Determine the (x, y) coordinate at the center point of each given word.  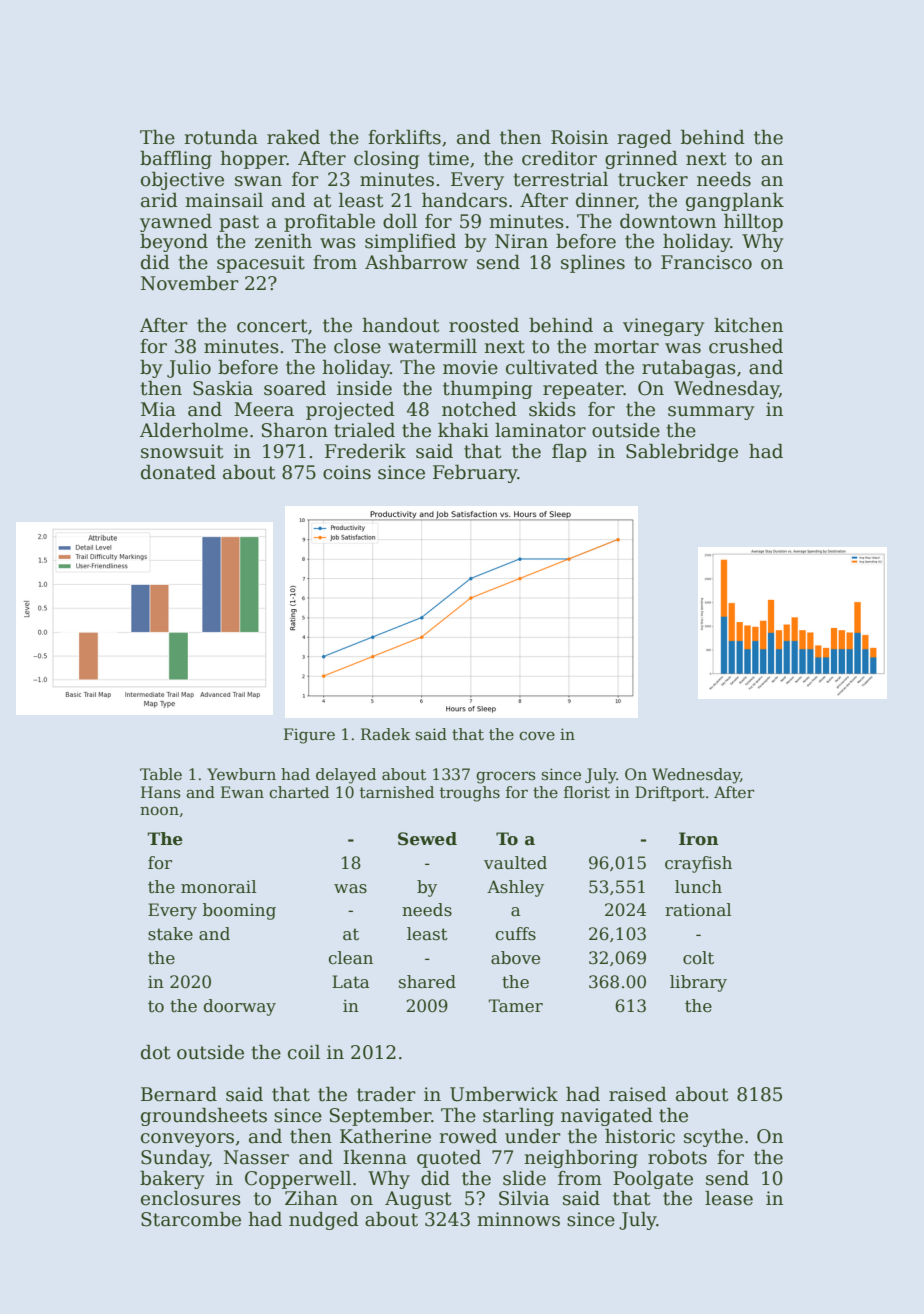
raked (293, 137)
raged (644, 139)
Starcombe (191, 1219)
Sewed (427, 839)
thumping (487, 390)
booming (239, 911)
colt (698, 958)
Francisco (706, 262)
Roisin (579, 137)
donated (178, 472)
